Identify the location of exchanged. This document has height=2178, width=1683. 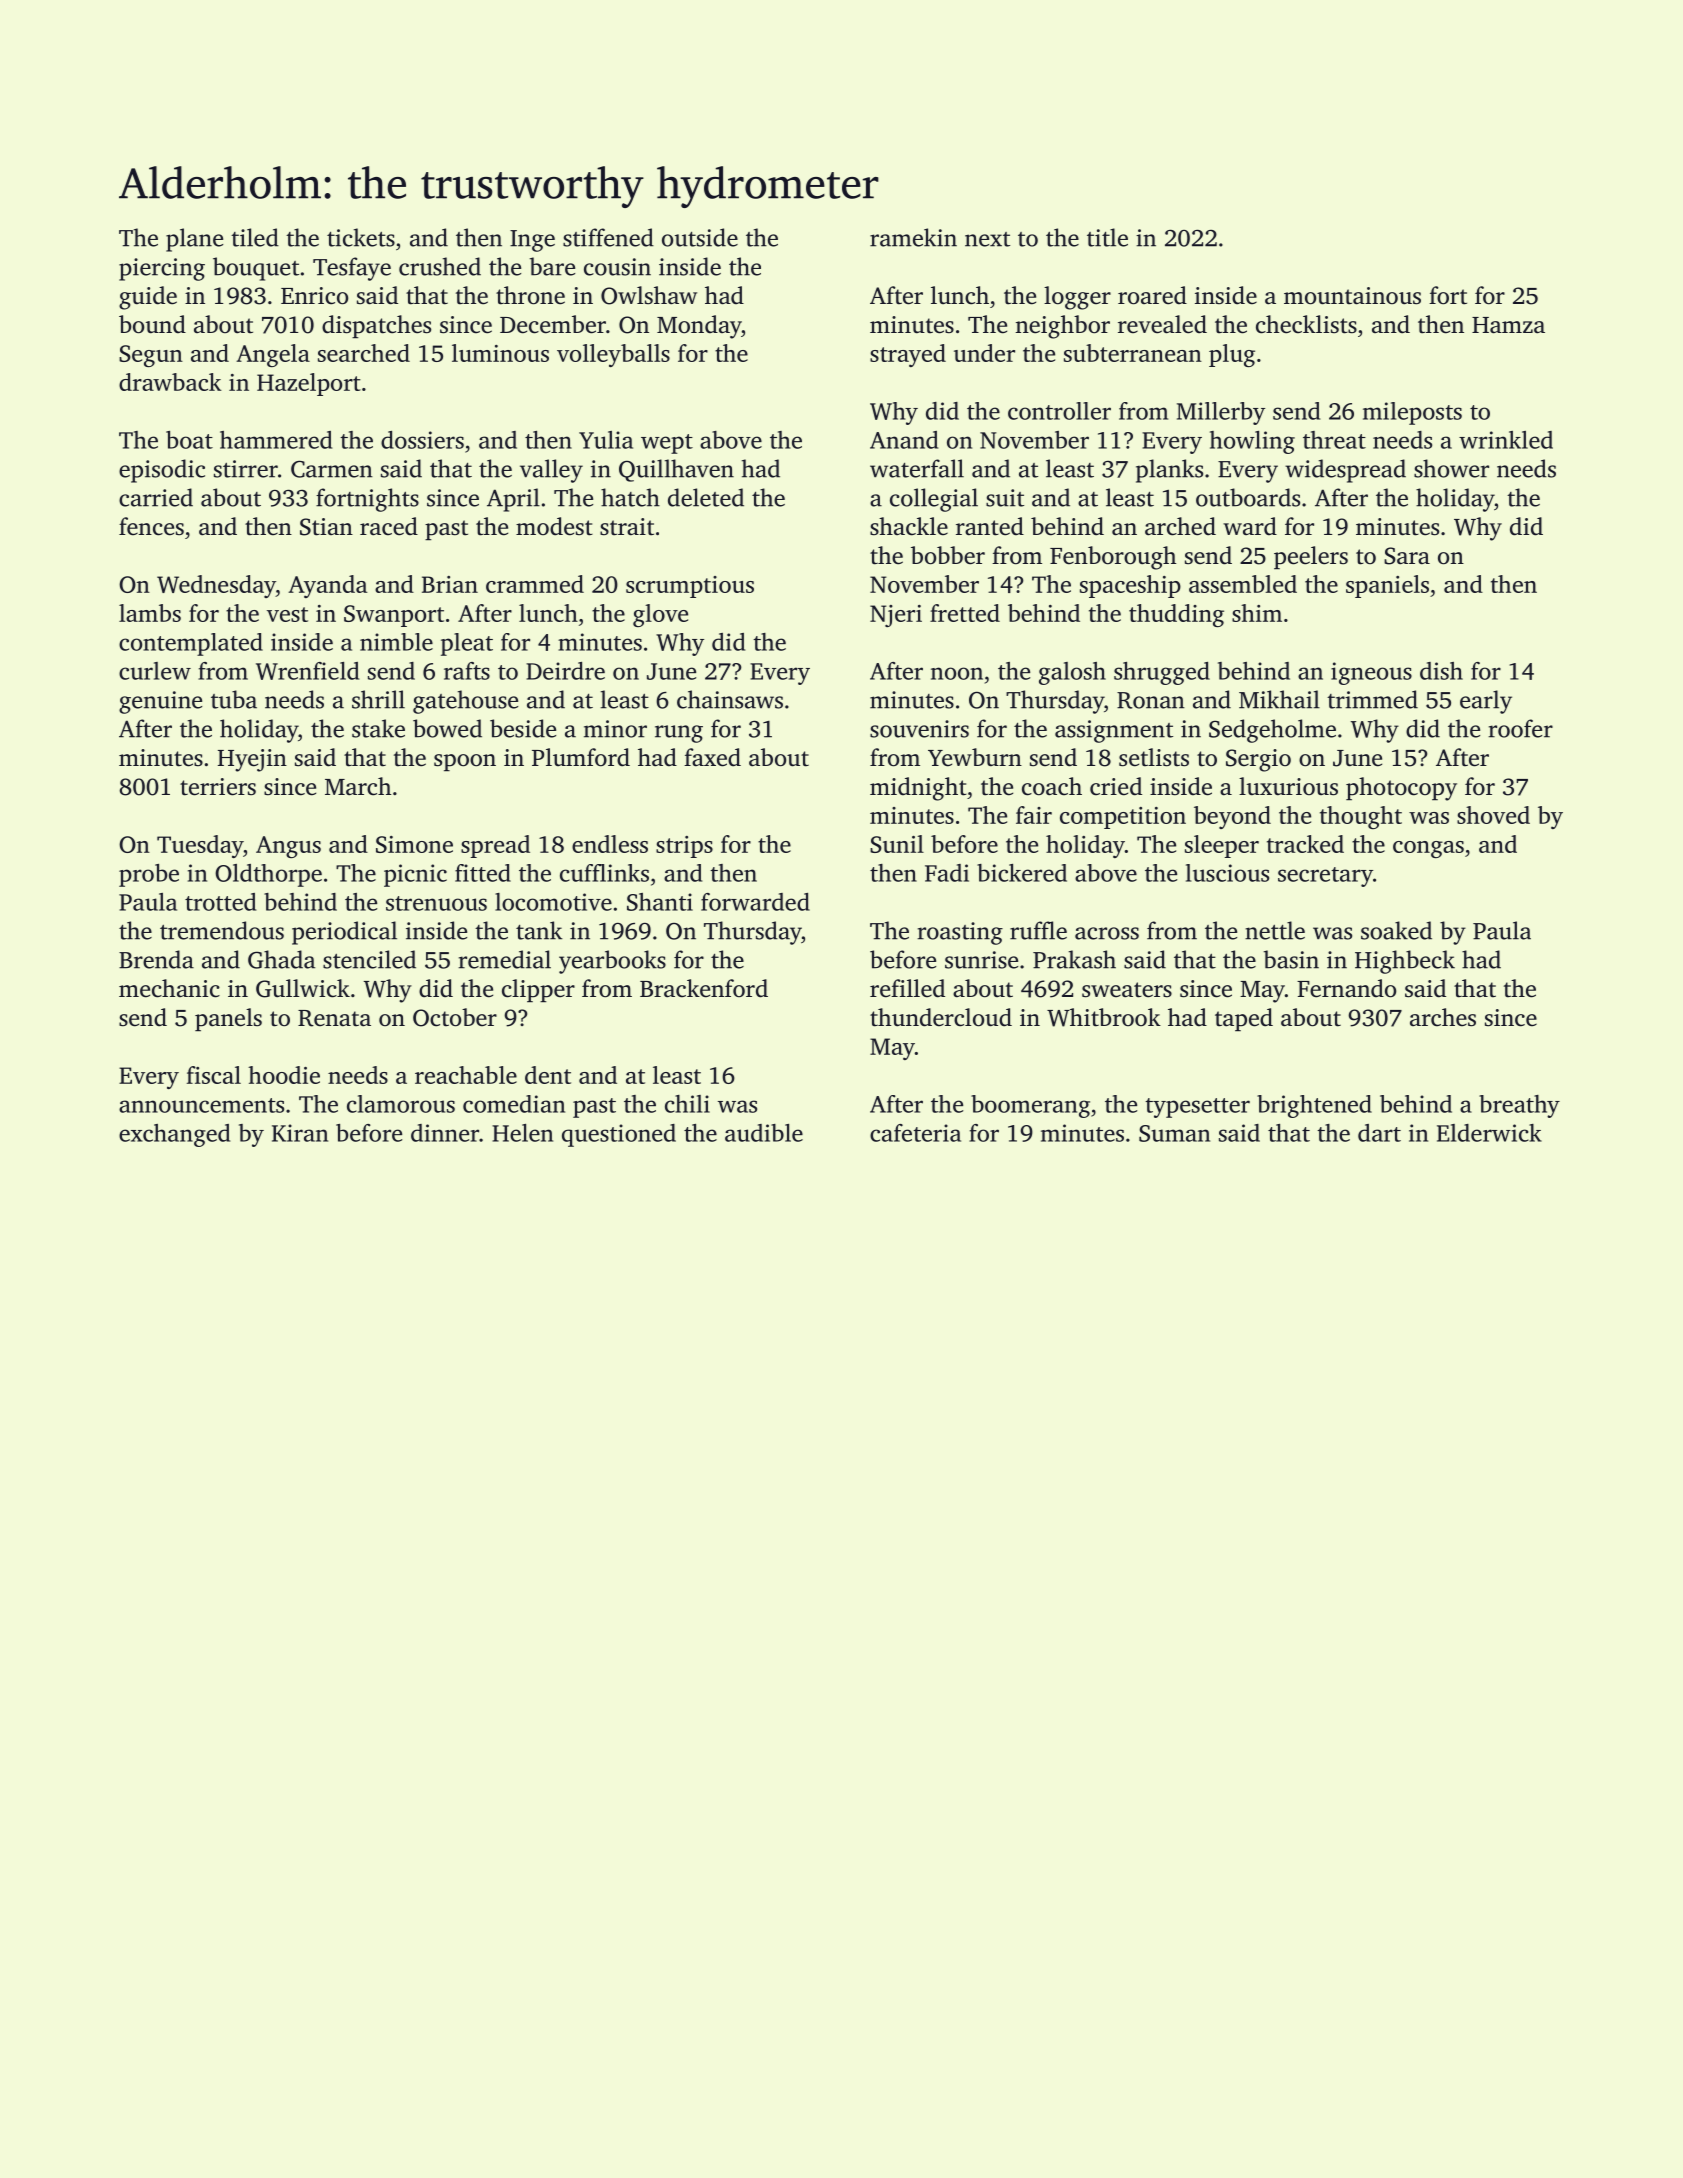
(174, 1135).
